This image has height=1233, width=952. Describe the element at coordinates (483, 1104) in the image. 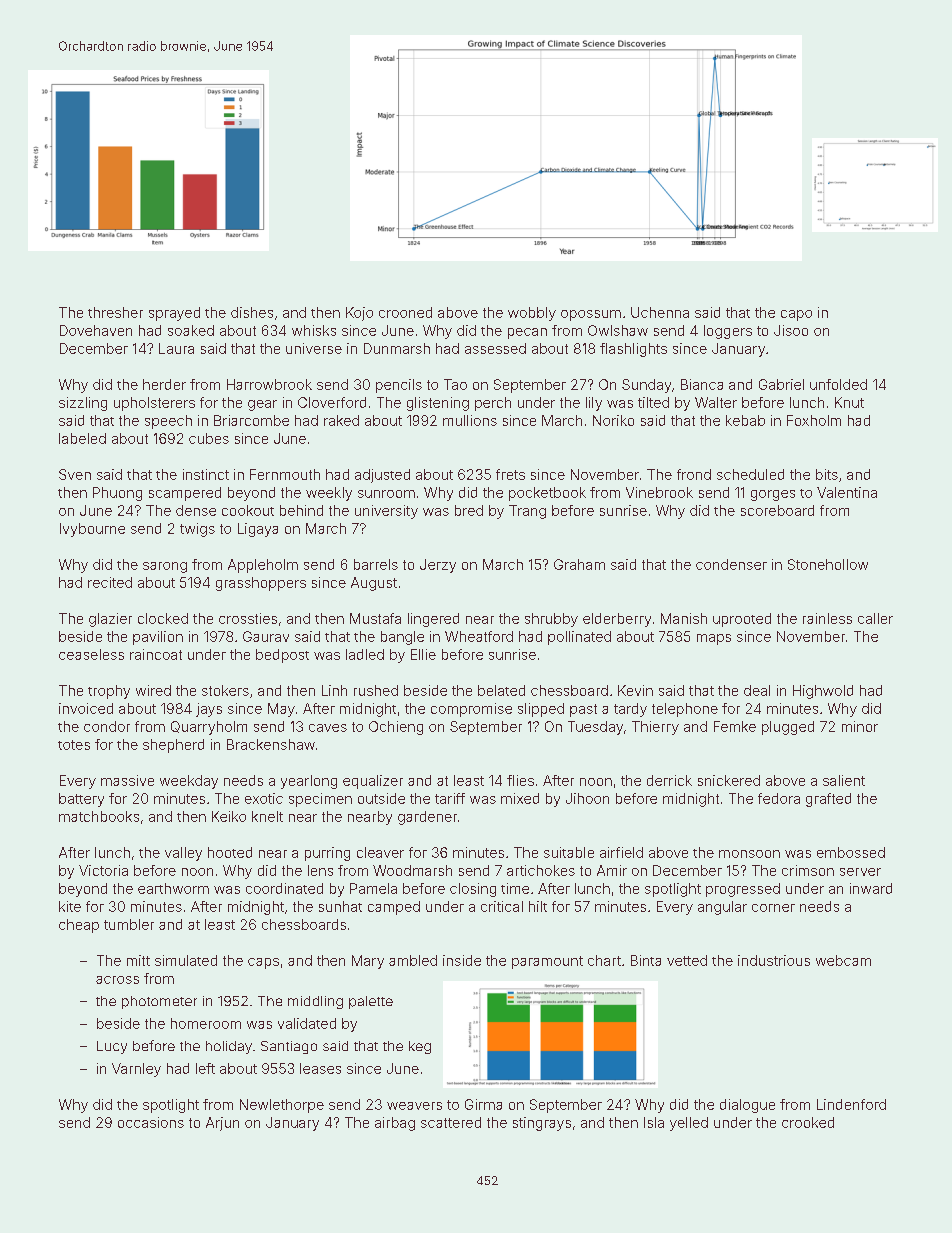

I see `Girma` at that location.
